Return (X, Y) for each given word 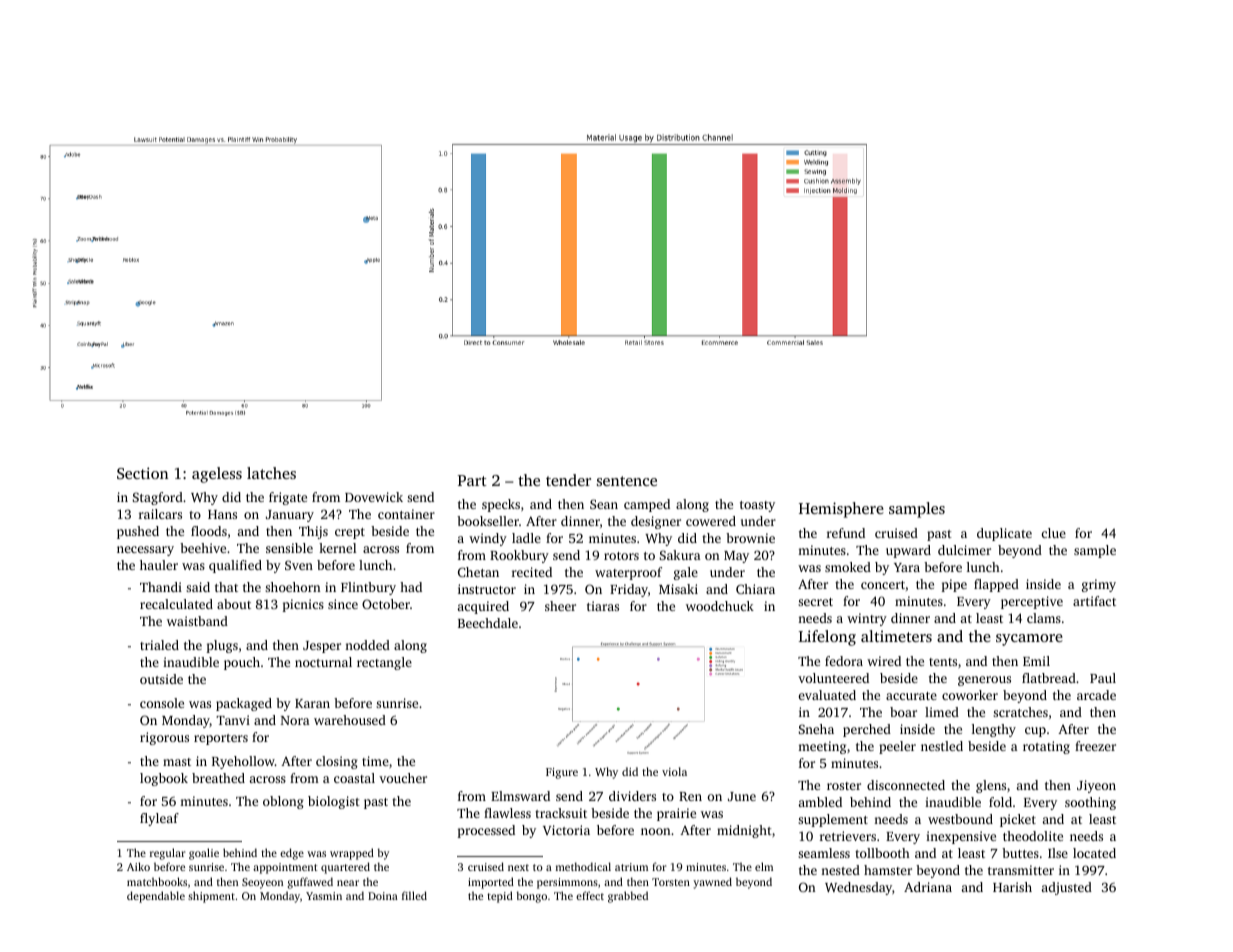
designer (656, 522)
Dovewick (374, 497)
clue (1054, 533)
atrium (631, 867)
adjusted (1067, 888)
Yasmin (324, 896)
